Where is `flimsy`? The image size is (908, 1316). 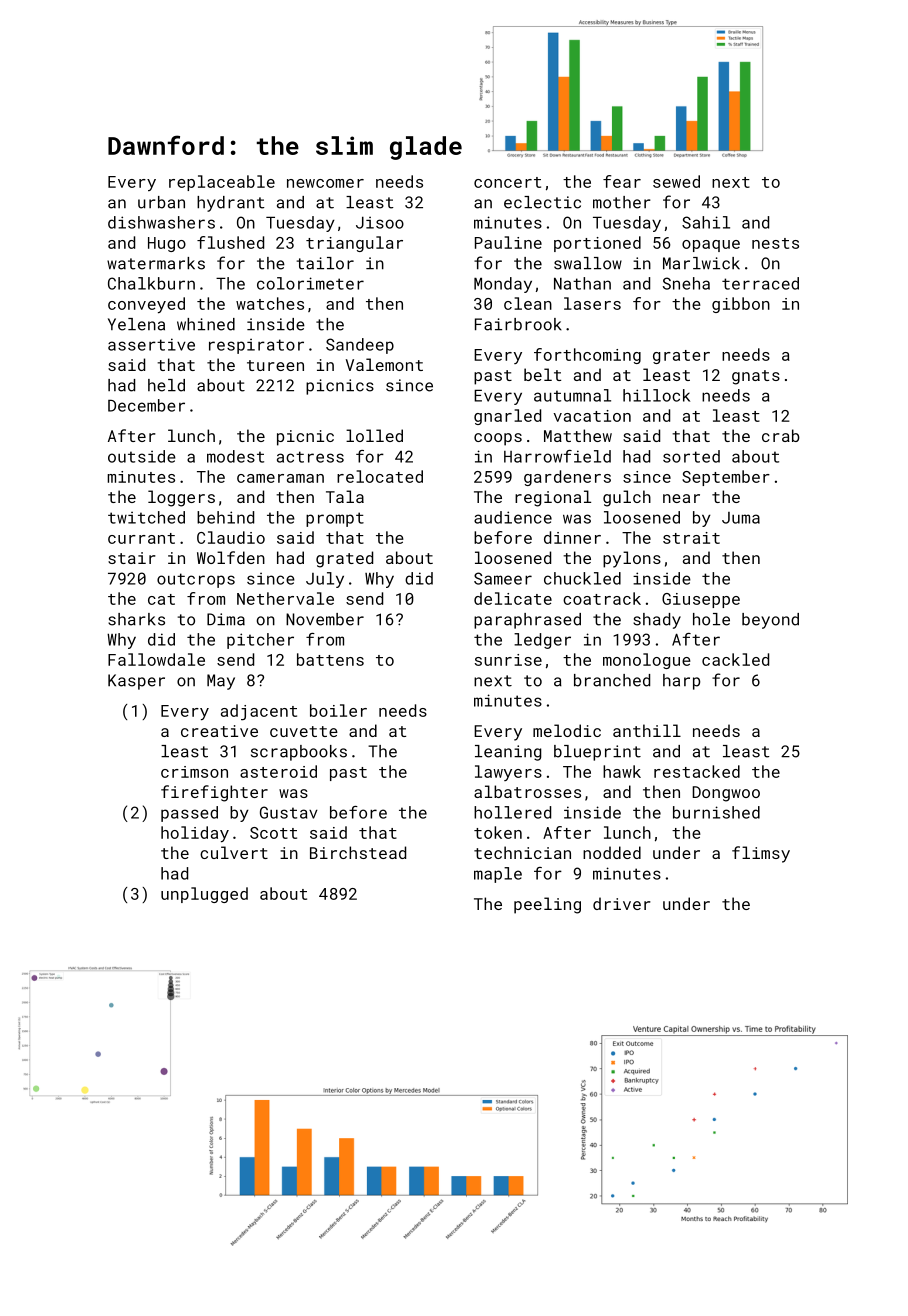 flimsy is located at coordinates (761, 854).
